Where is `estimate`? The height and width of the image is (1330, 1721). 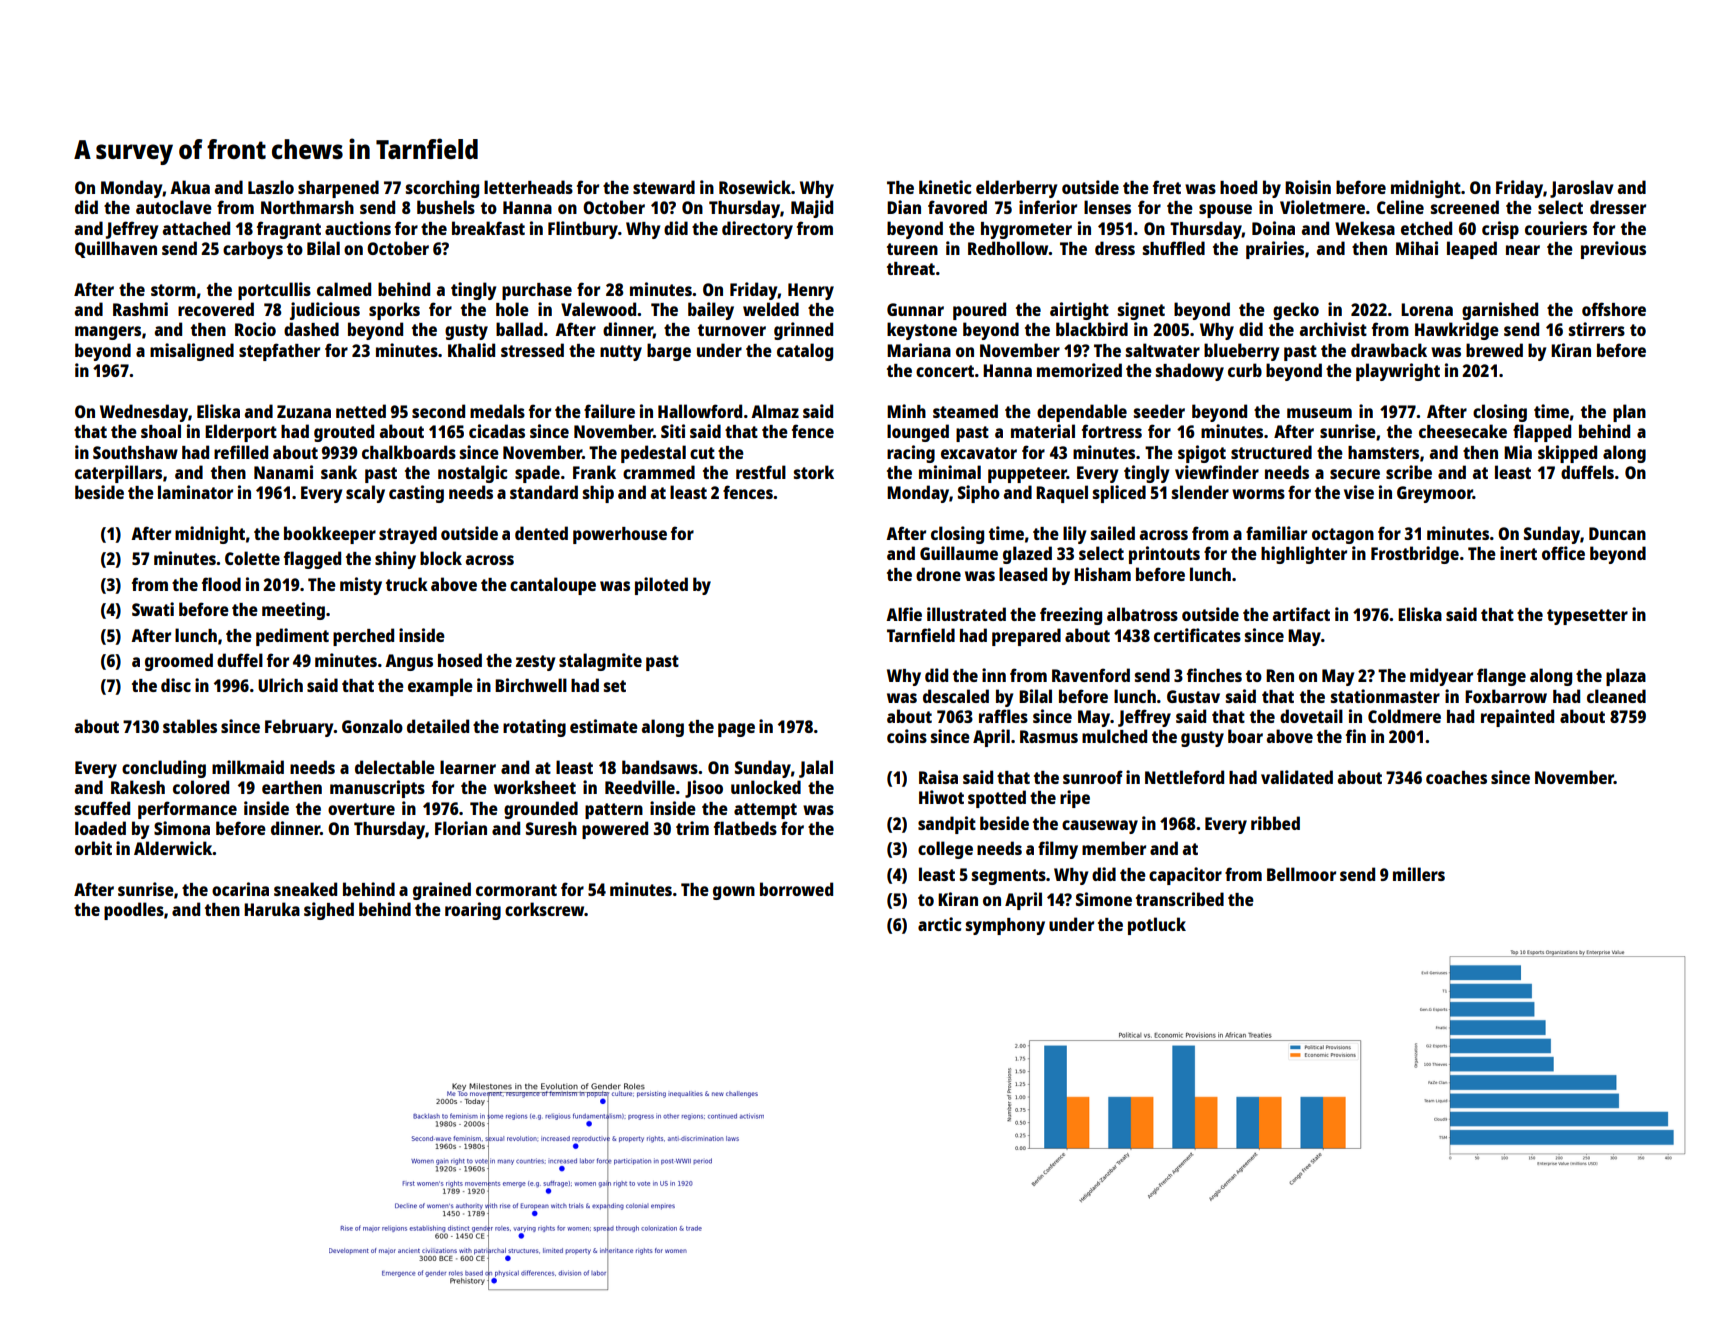
estimate is located at coordinates (604, 726).
